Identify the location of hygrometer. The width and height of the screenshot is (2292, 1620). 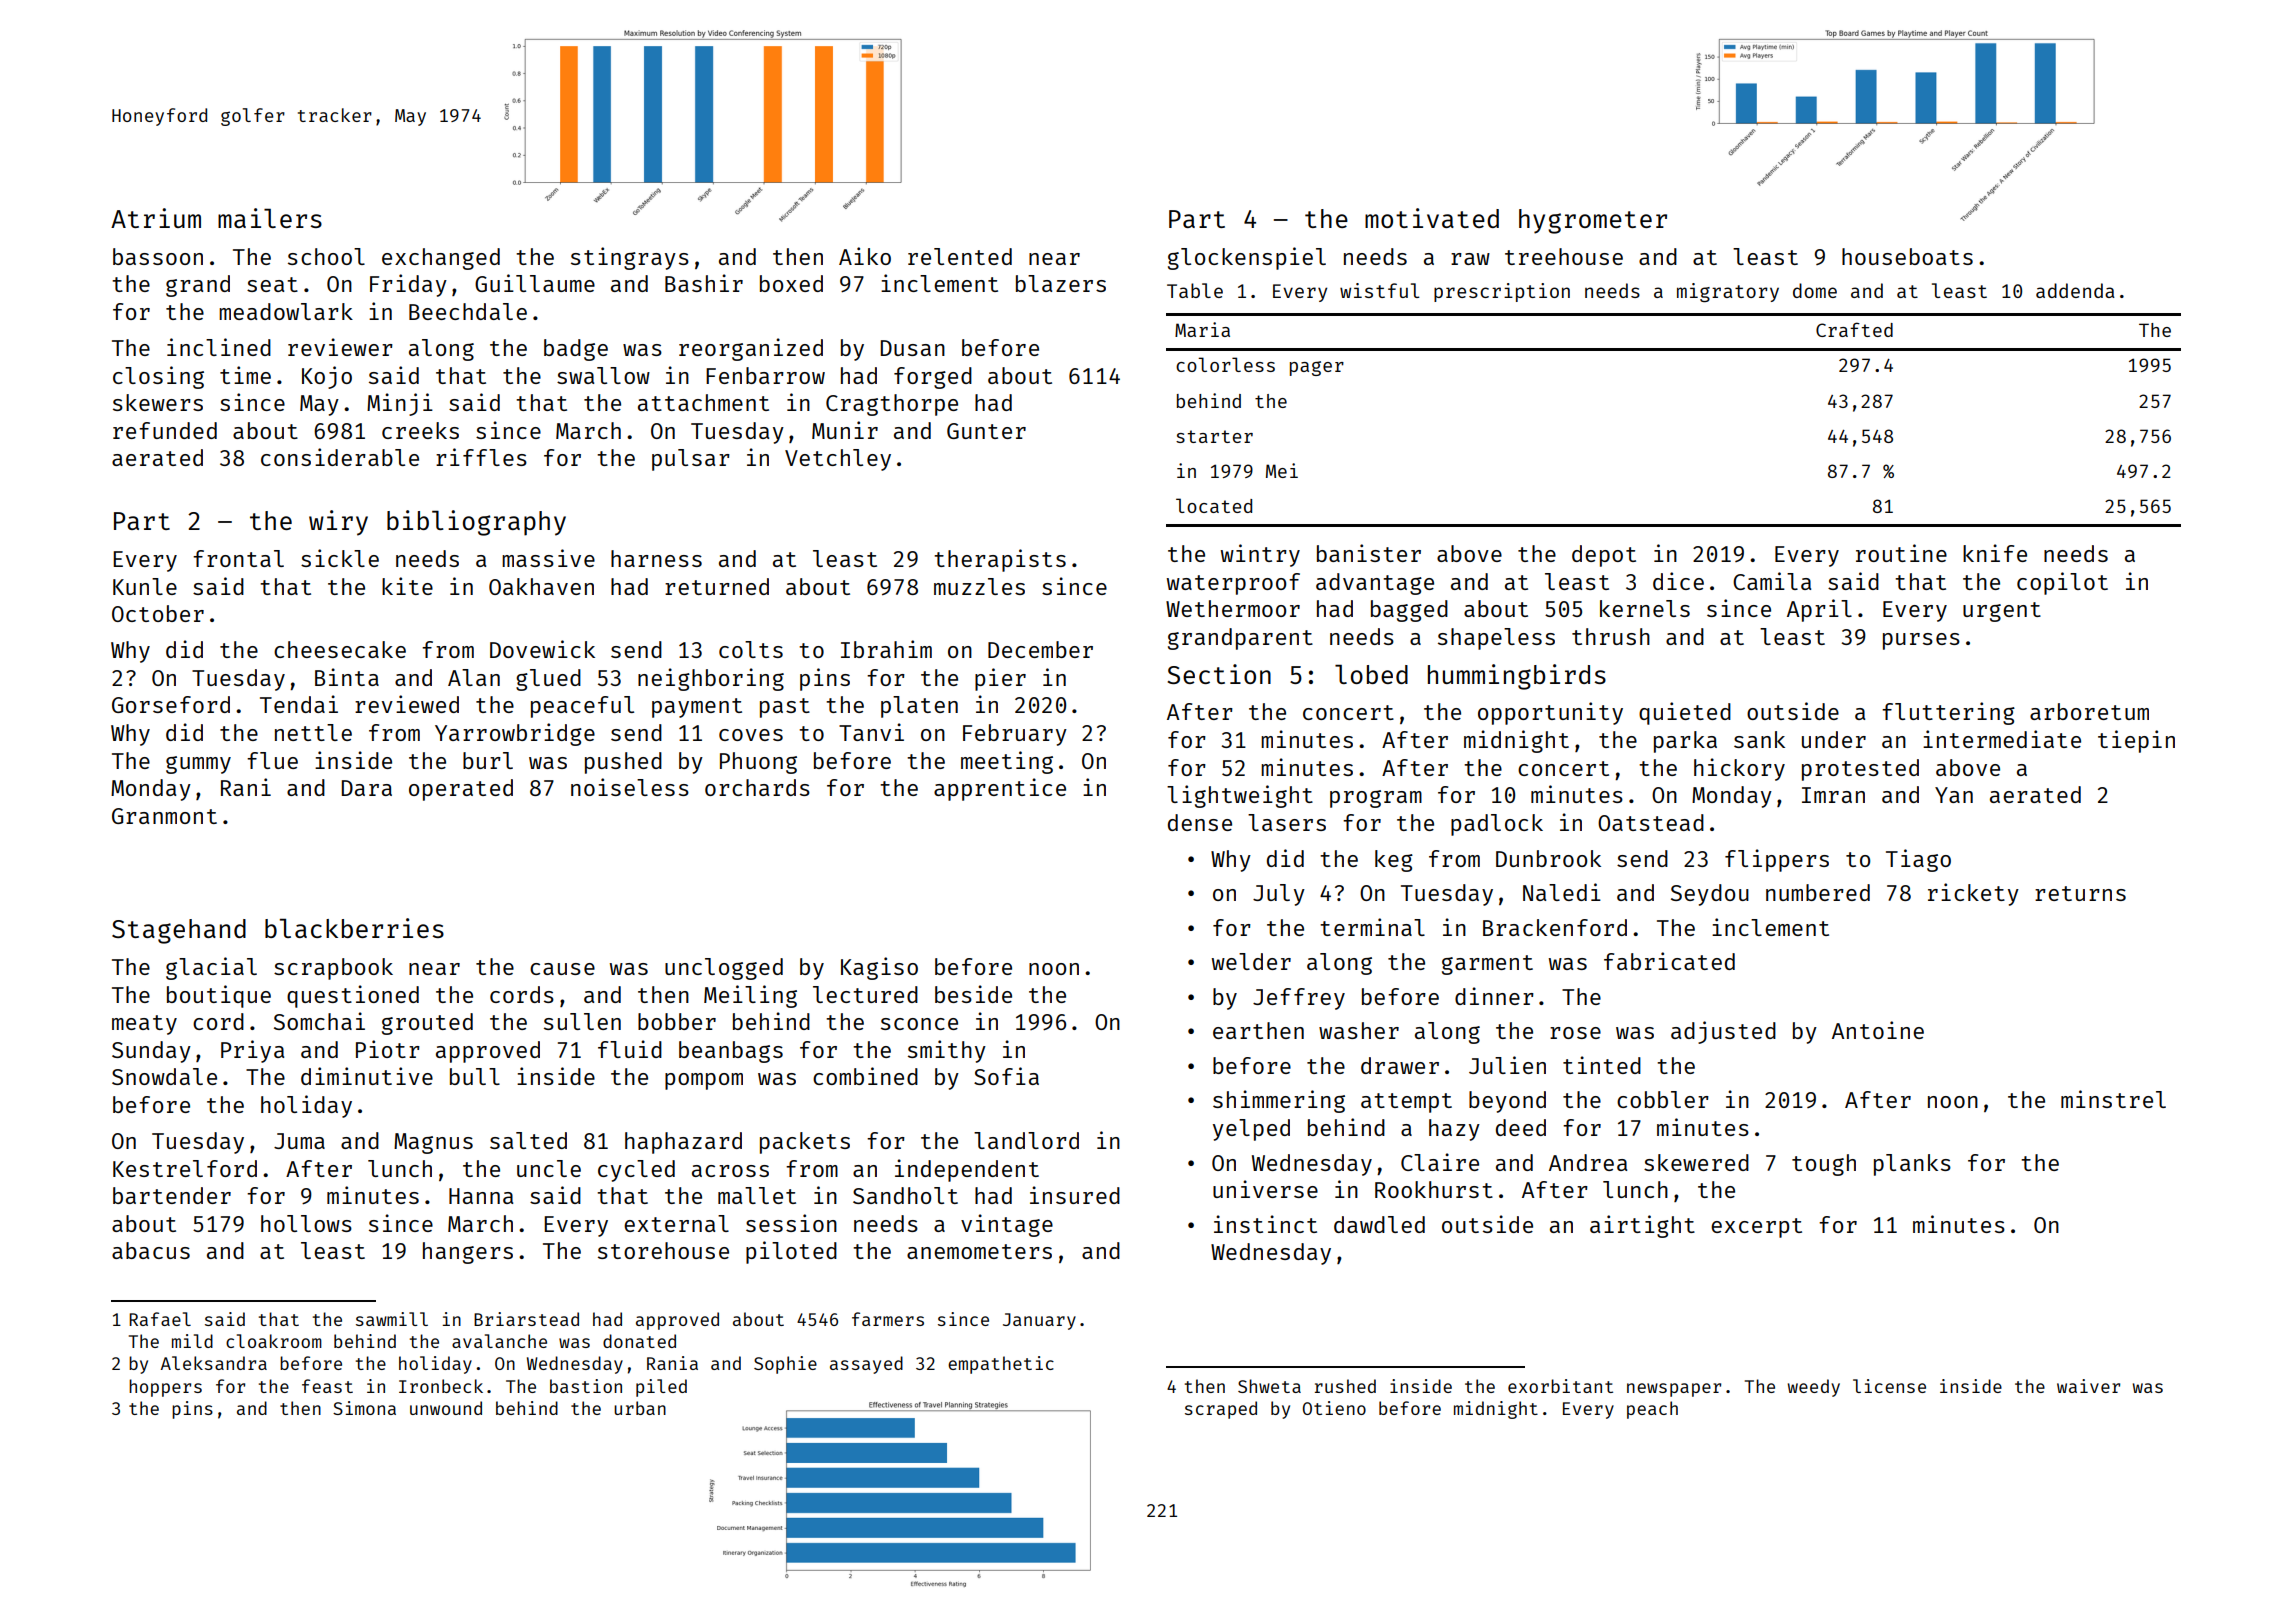
(1593, 221).
